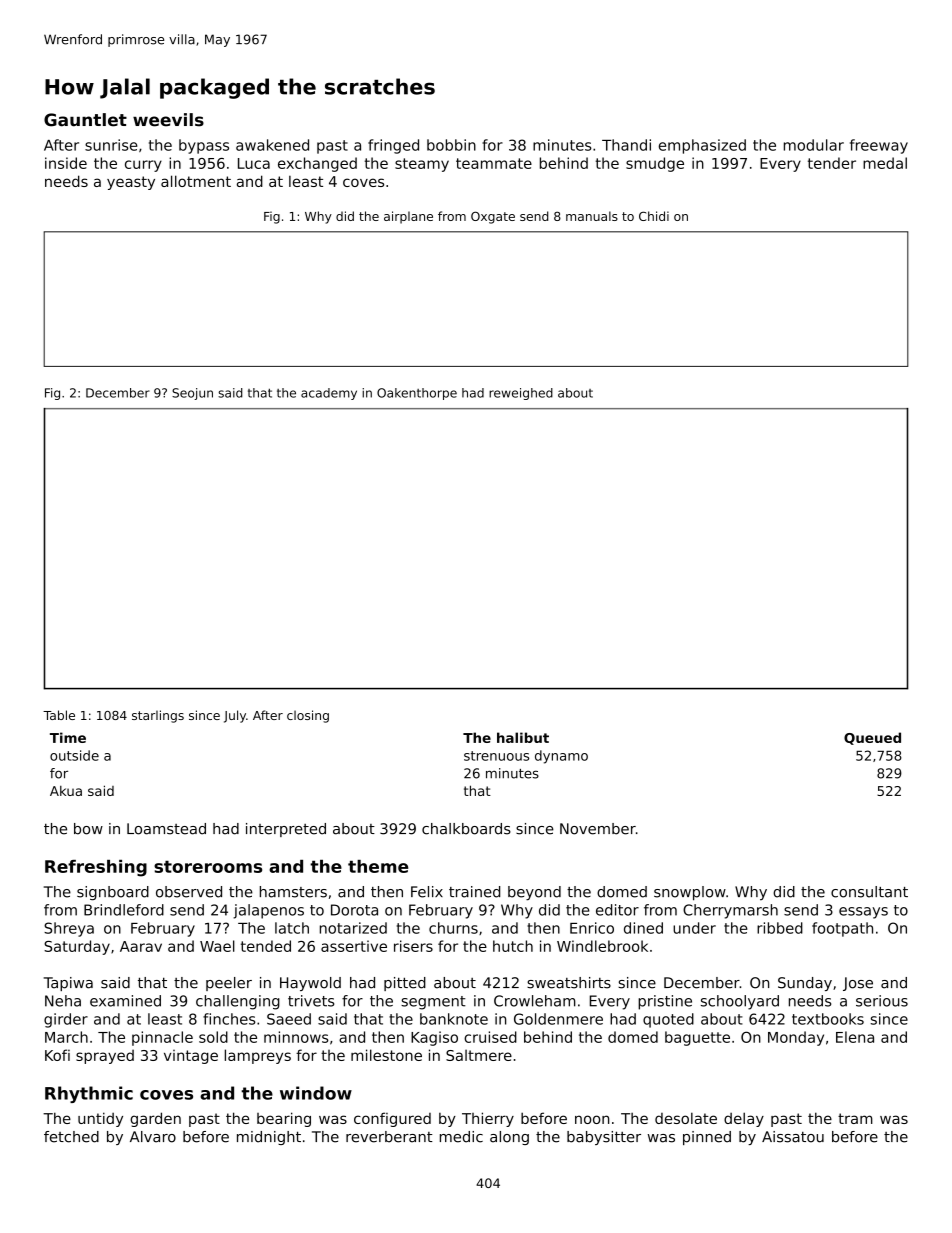 The width and height of the document is (952, 1233). Describe the element at coordinates (814, 145) in the document. I see `modular` at that location.
